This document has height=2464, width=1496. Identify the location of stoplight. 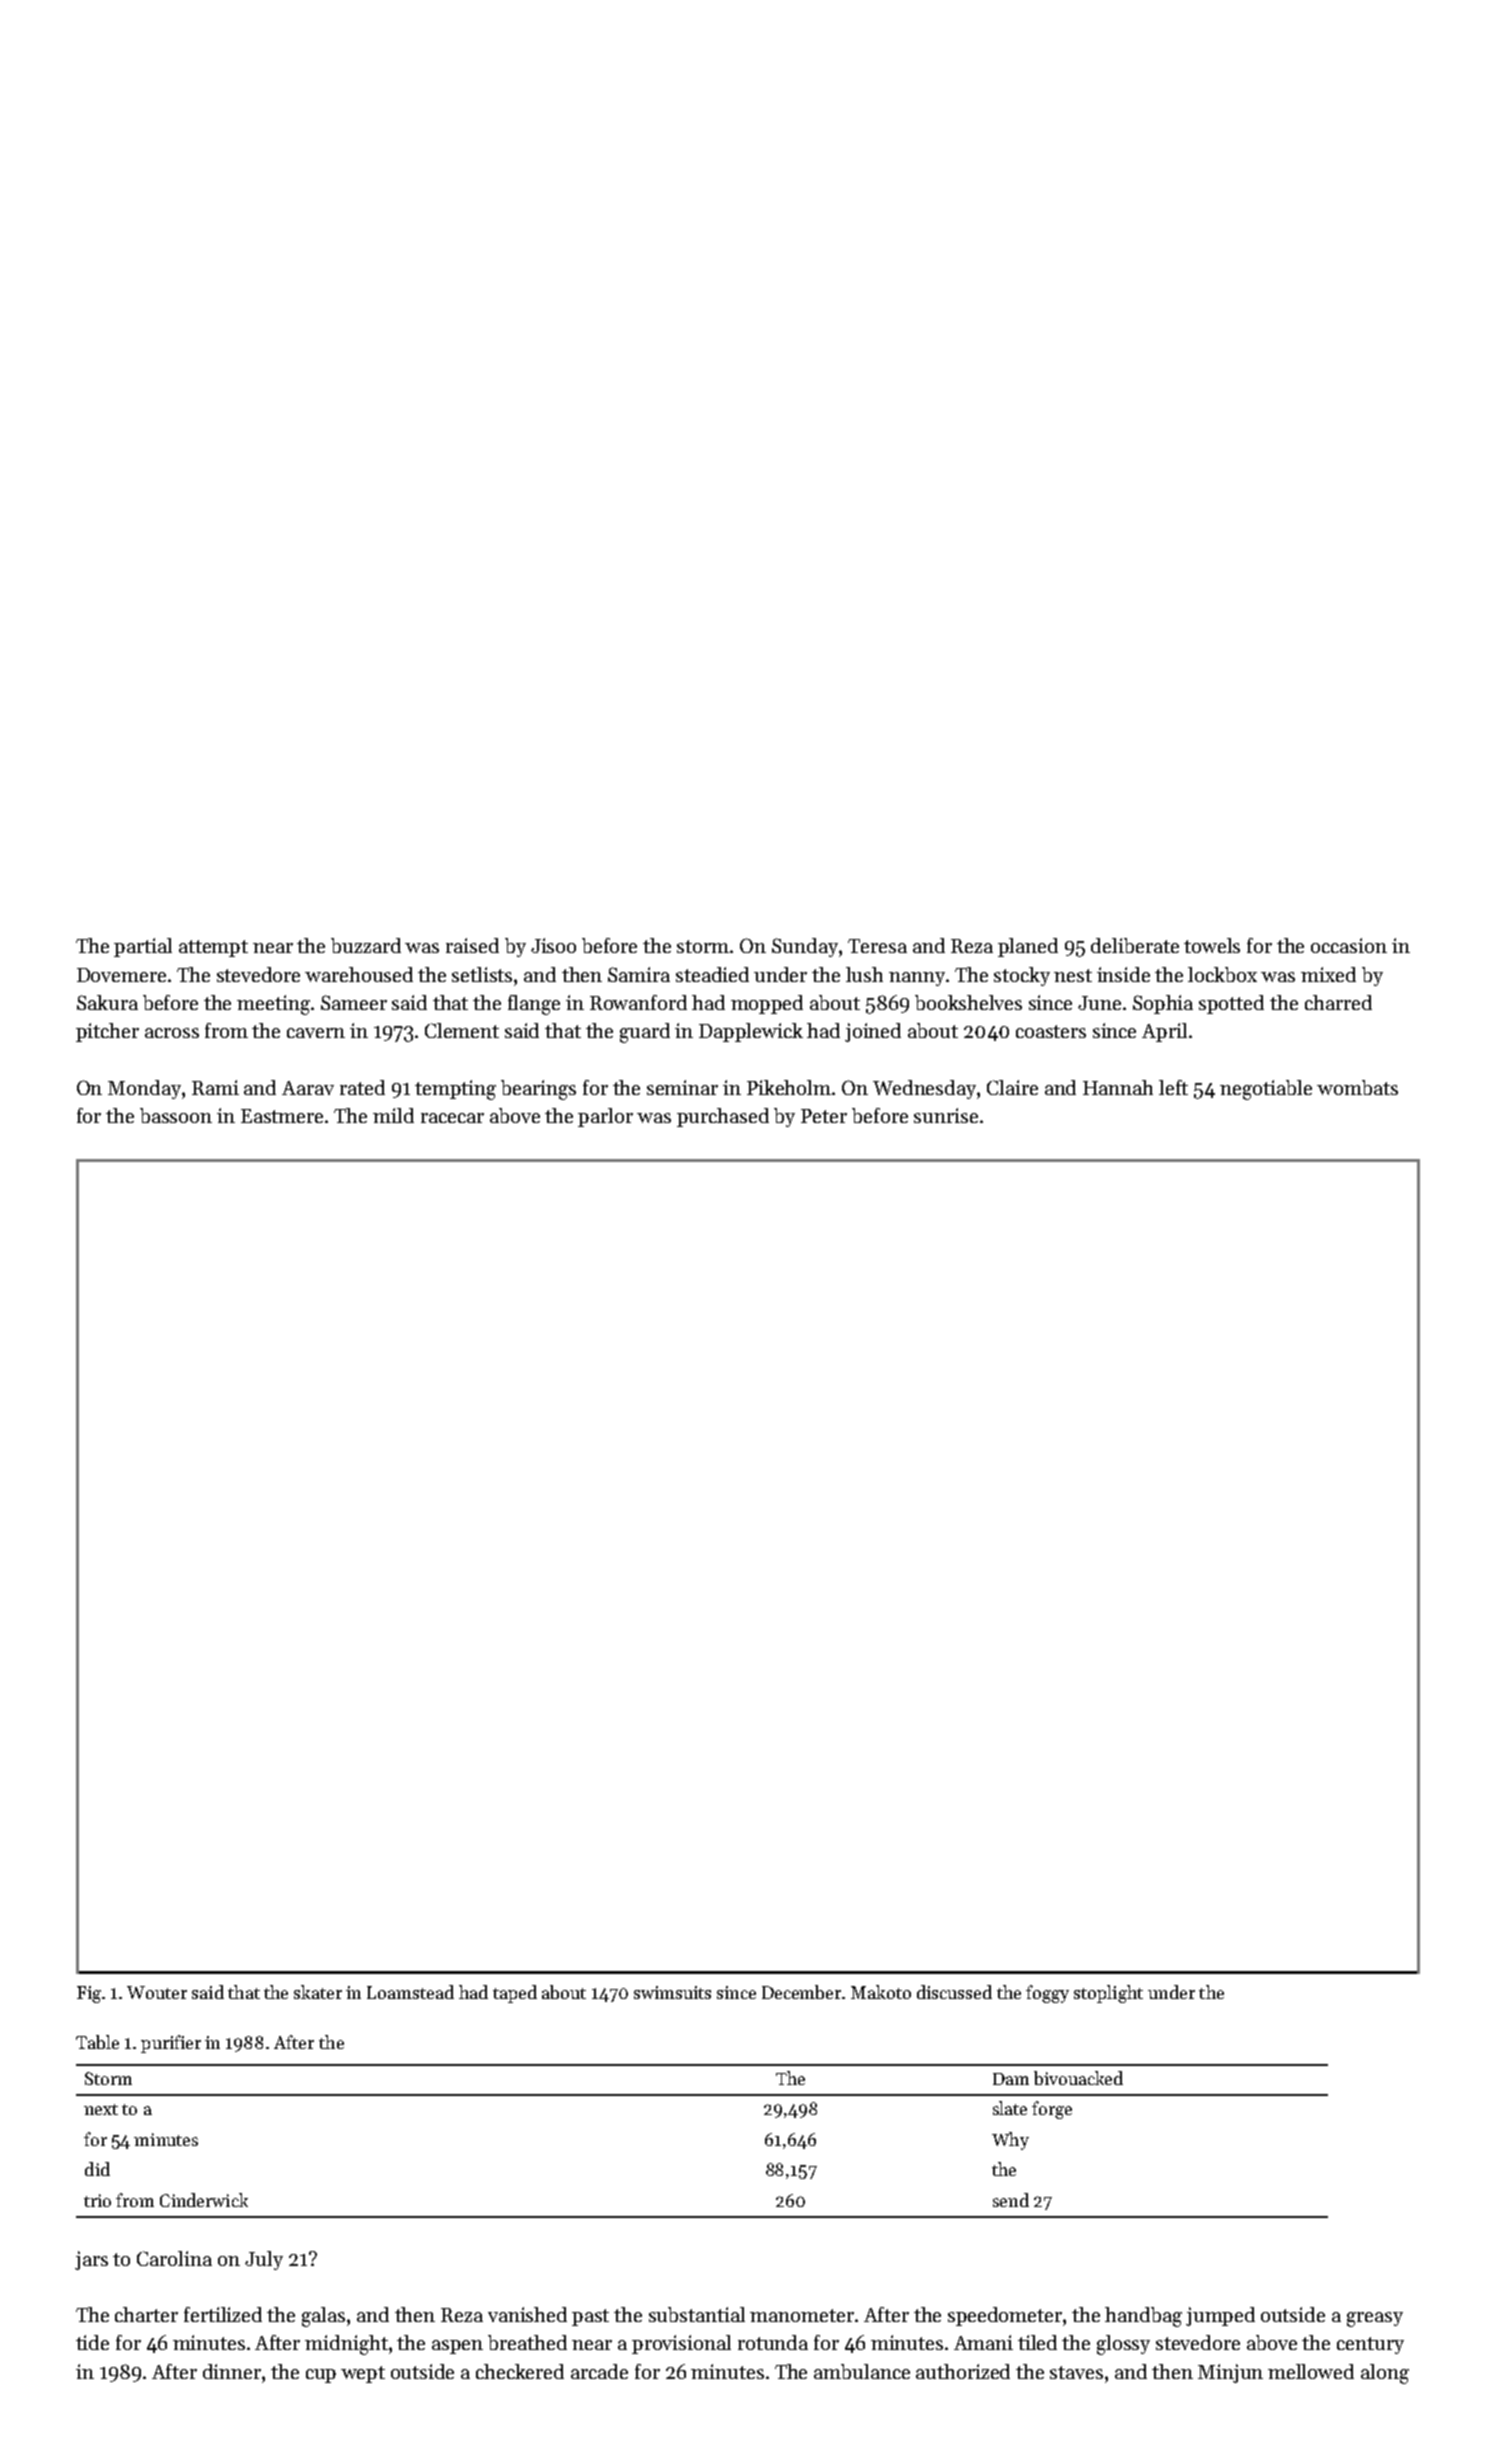
(1108, 1994).
